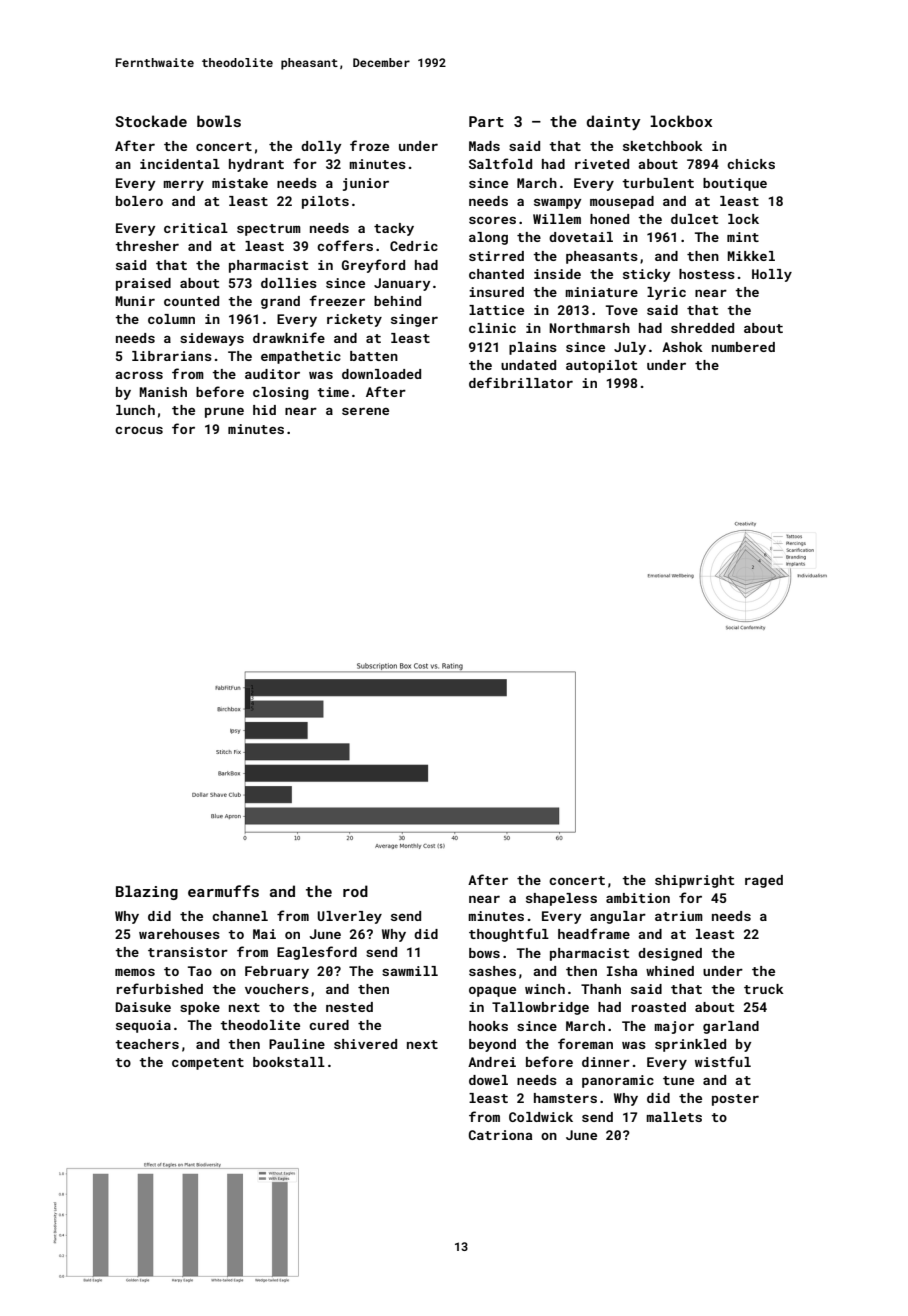 This page has width=908, height=1316. What do you see at coordinates (601, 366) in the page?
I see `autopilot` at bounding box center [601, 366].
